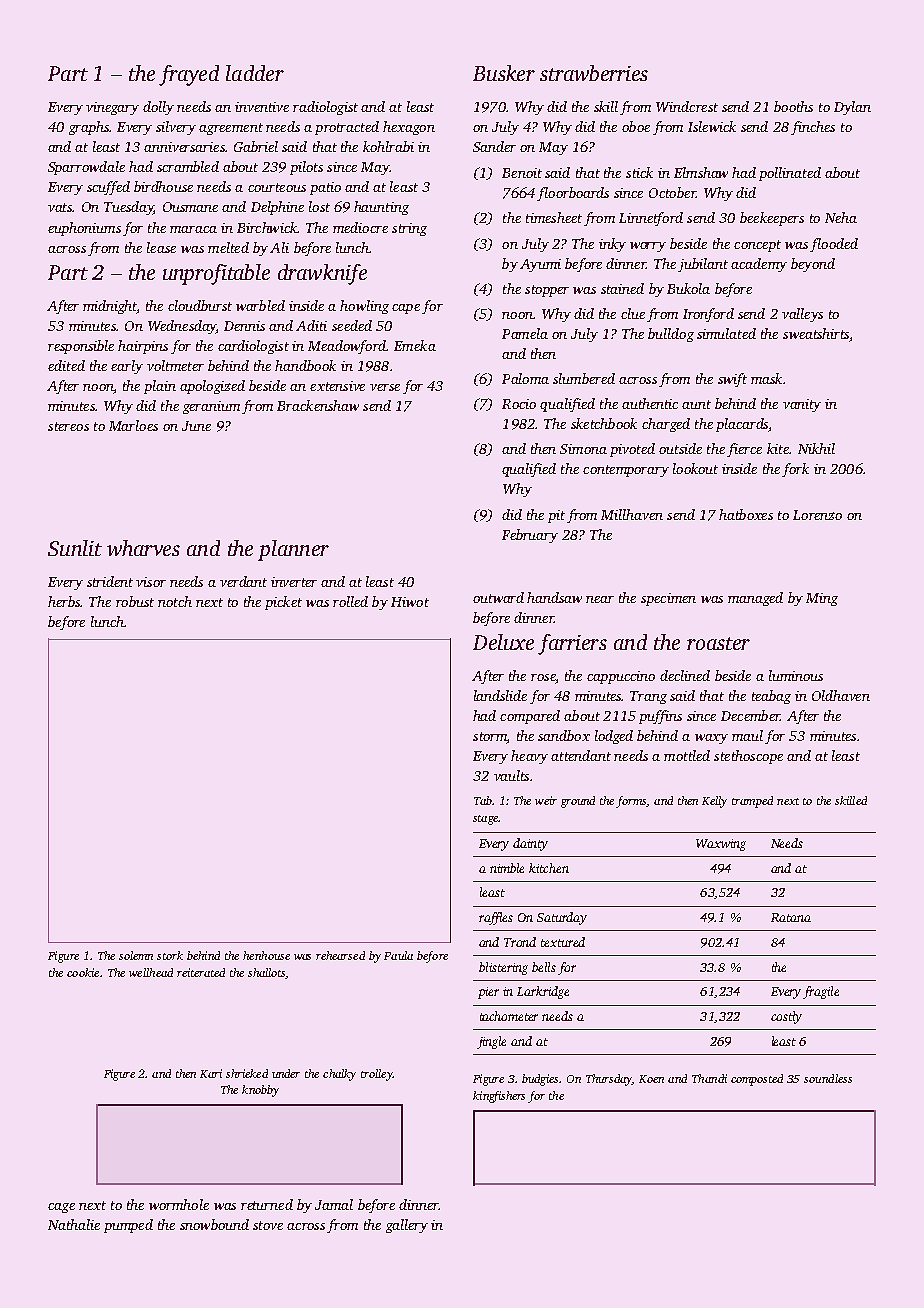 The image size is (924, 1308). I want to click on vinegary, so click(112, 108).
